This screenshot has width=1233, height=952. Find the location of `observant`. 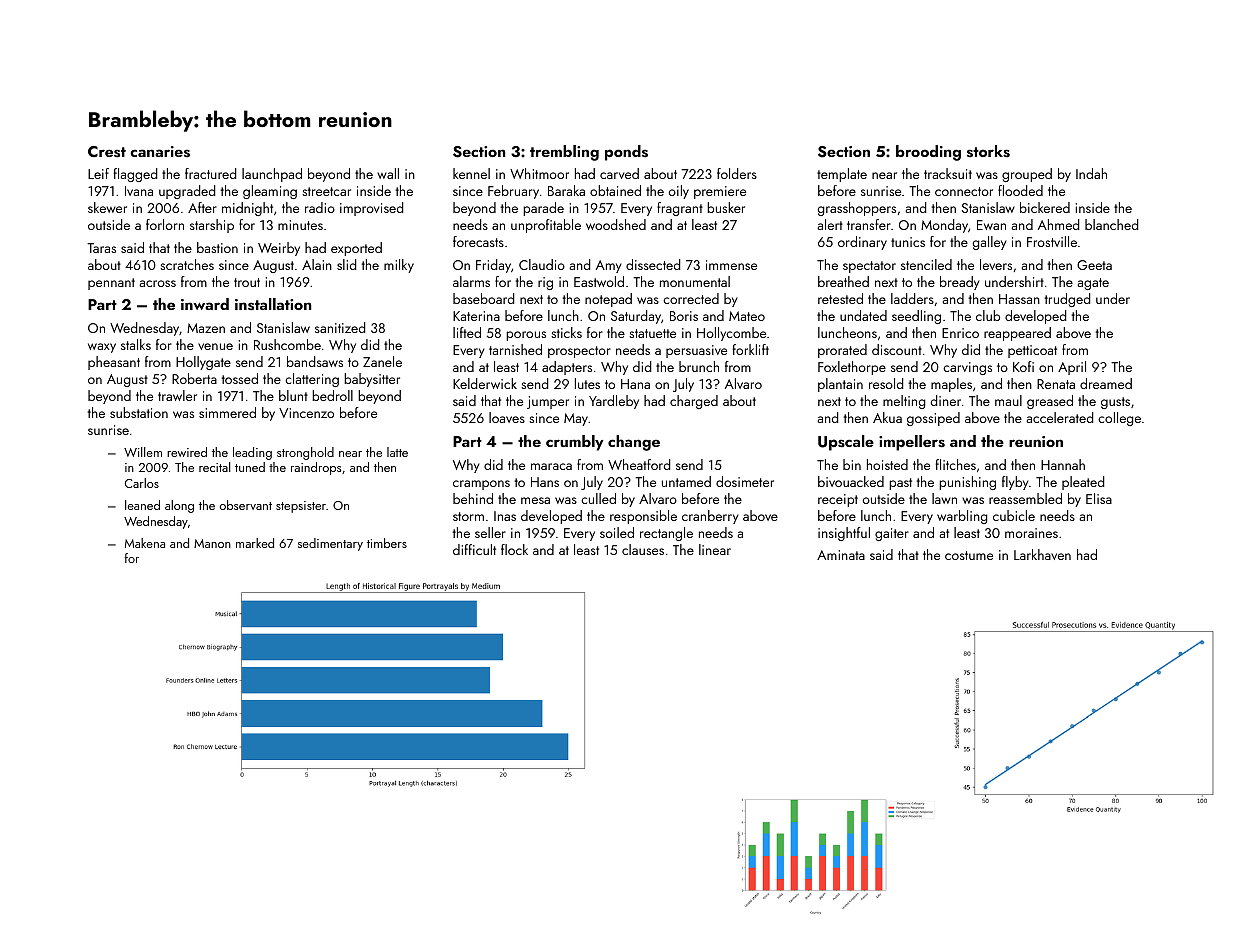

observant is located at coordinates (246, 505).
